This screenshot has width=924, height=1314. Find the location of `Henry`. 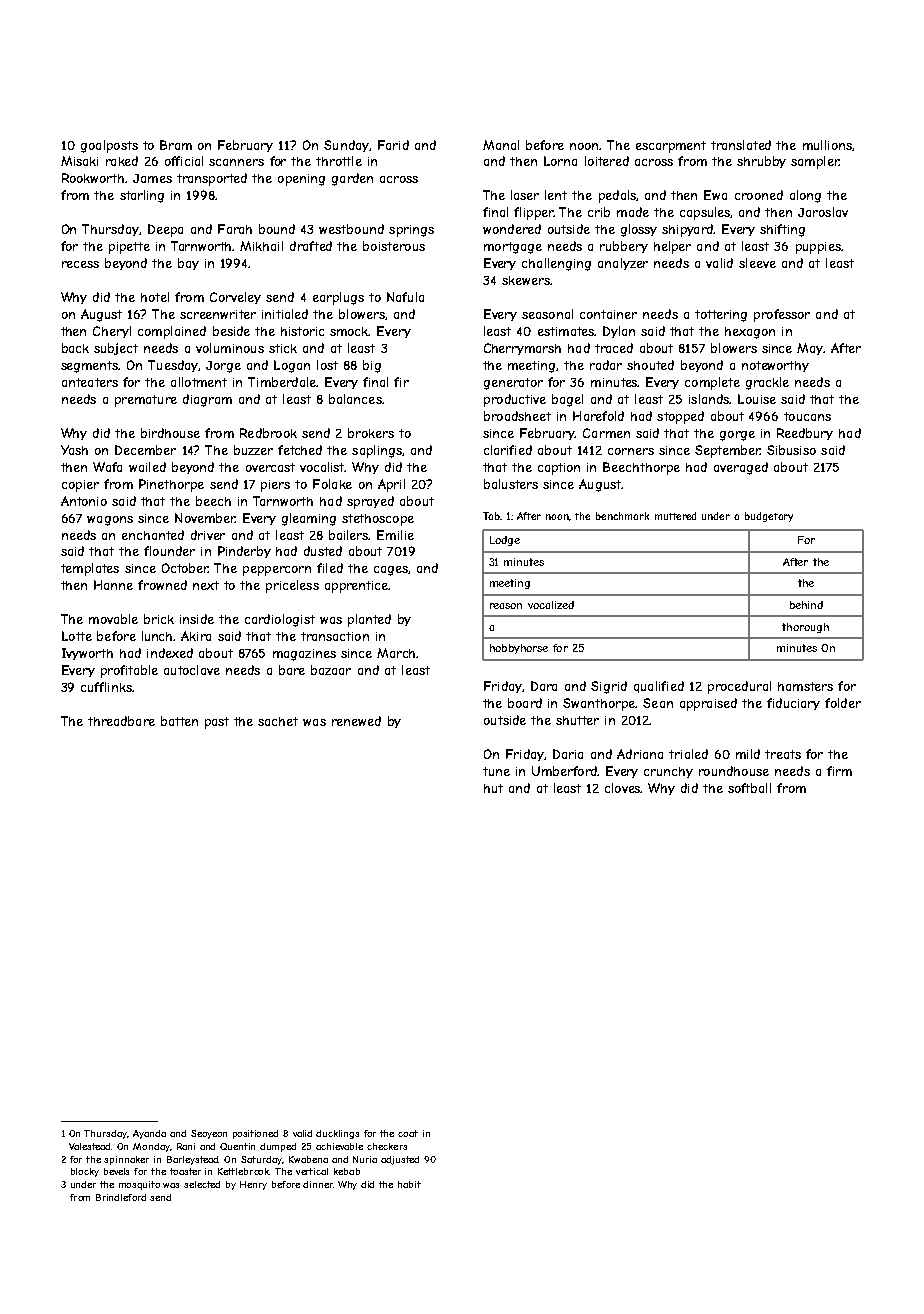

Henry is located at coordinates (253, 1185).
